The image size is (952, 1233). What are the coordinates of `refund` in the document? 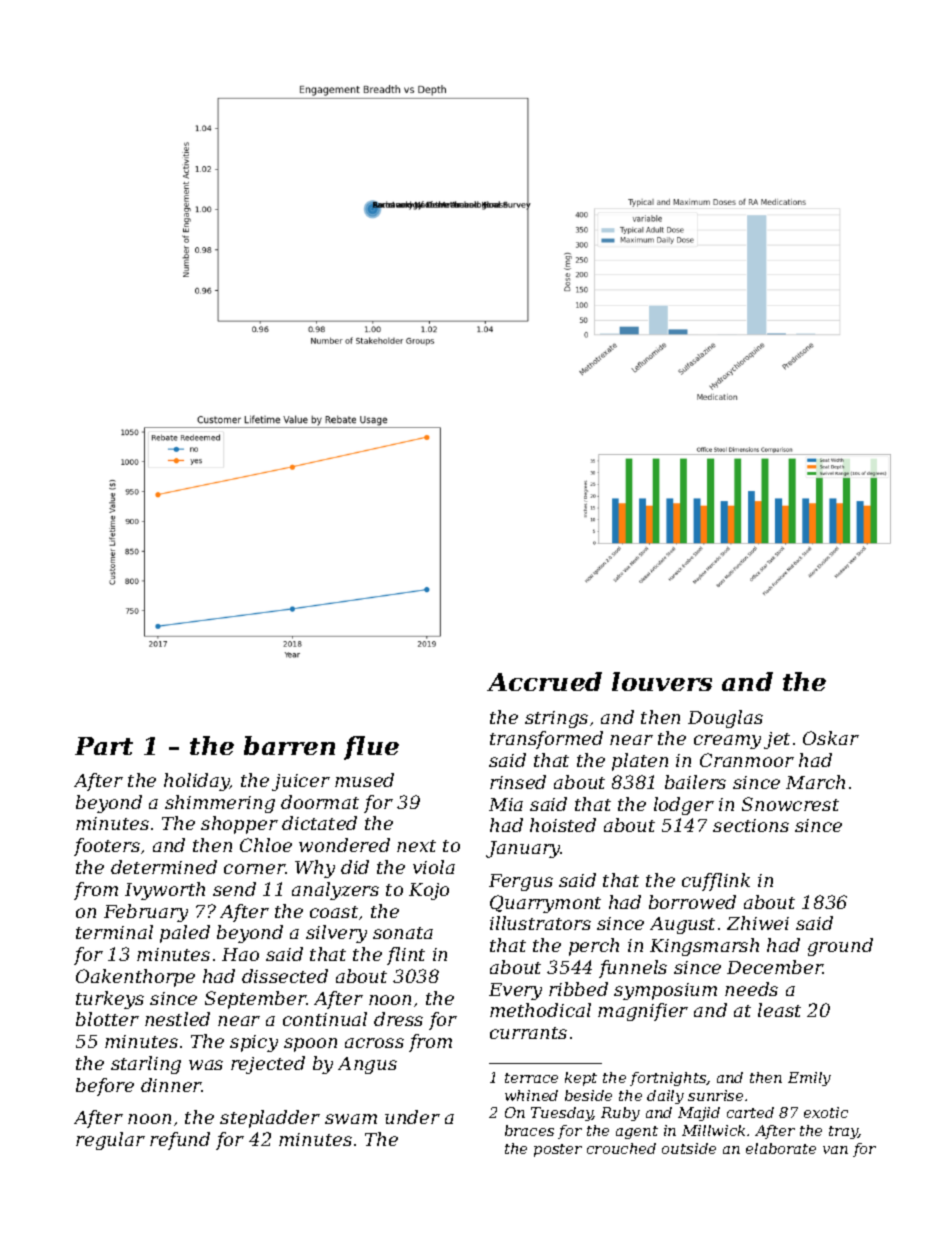 It's located at (180, 1141).
